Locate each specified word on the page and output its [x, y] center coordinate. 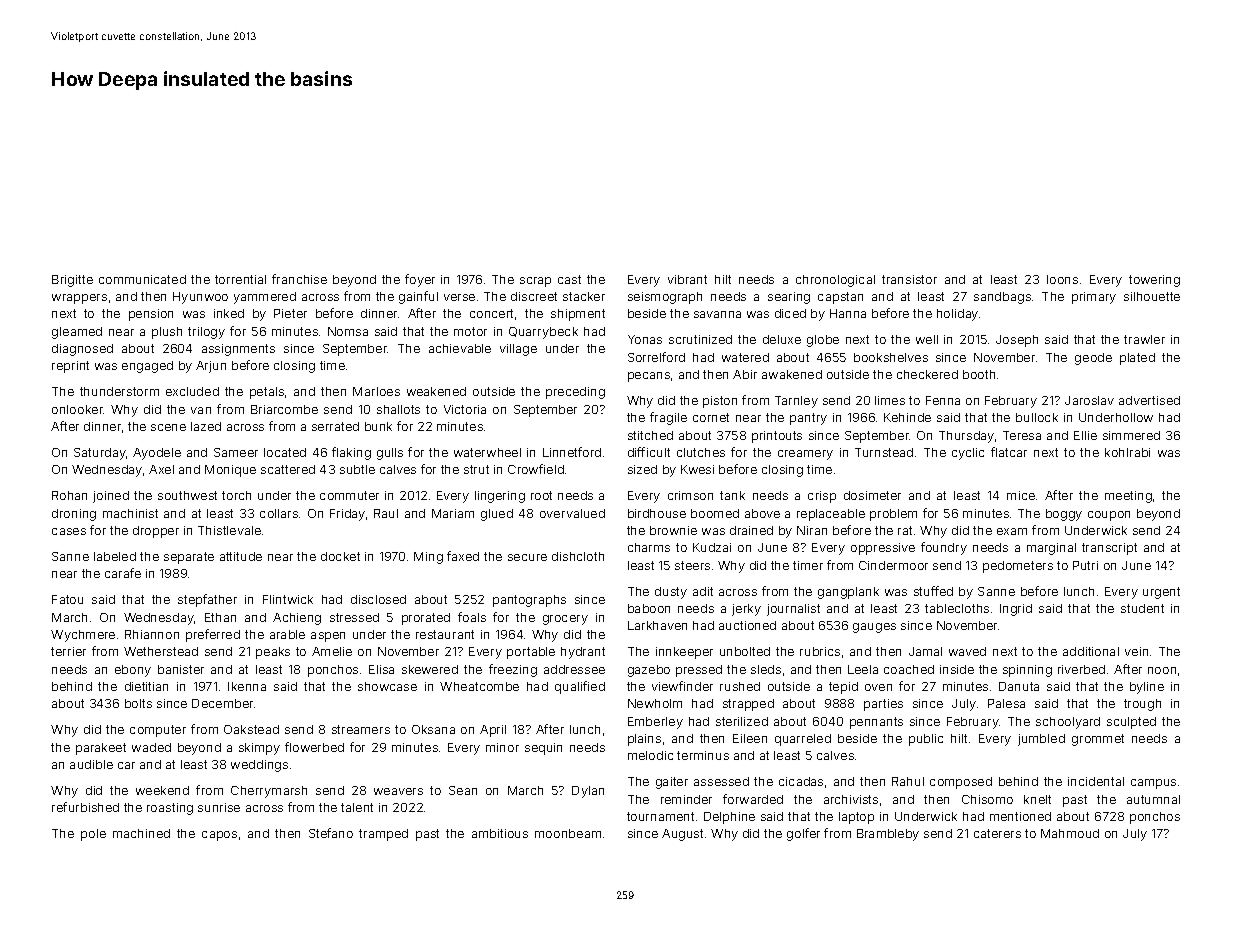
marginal [1051, 549]
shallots [398, 409]
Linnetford [572, 452]
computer [158, 731]
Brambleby [888, 835]
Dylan [588, 792]
